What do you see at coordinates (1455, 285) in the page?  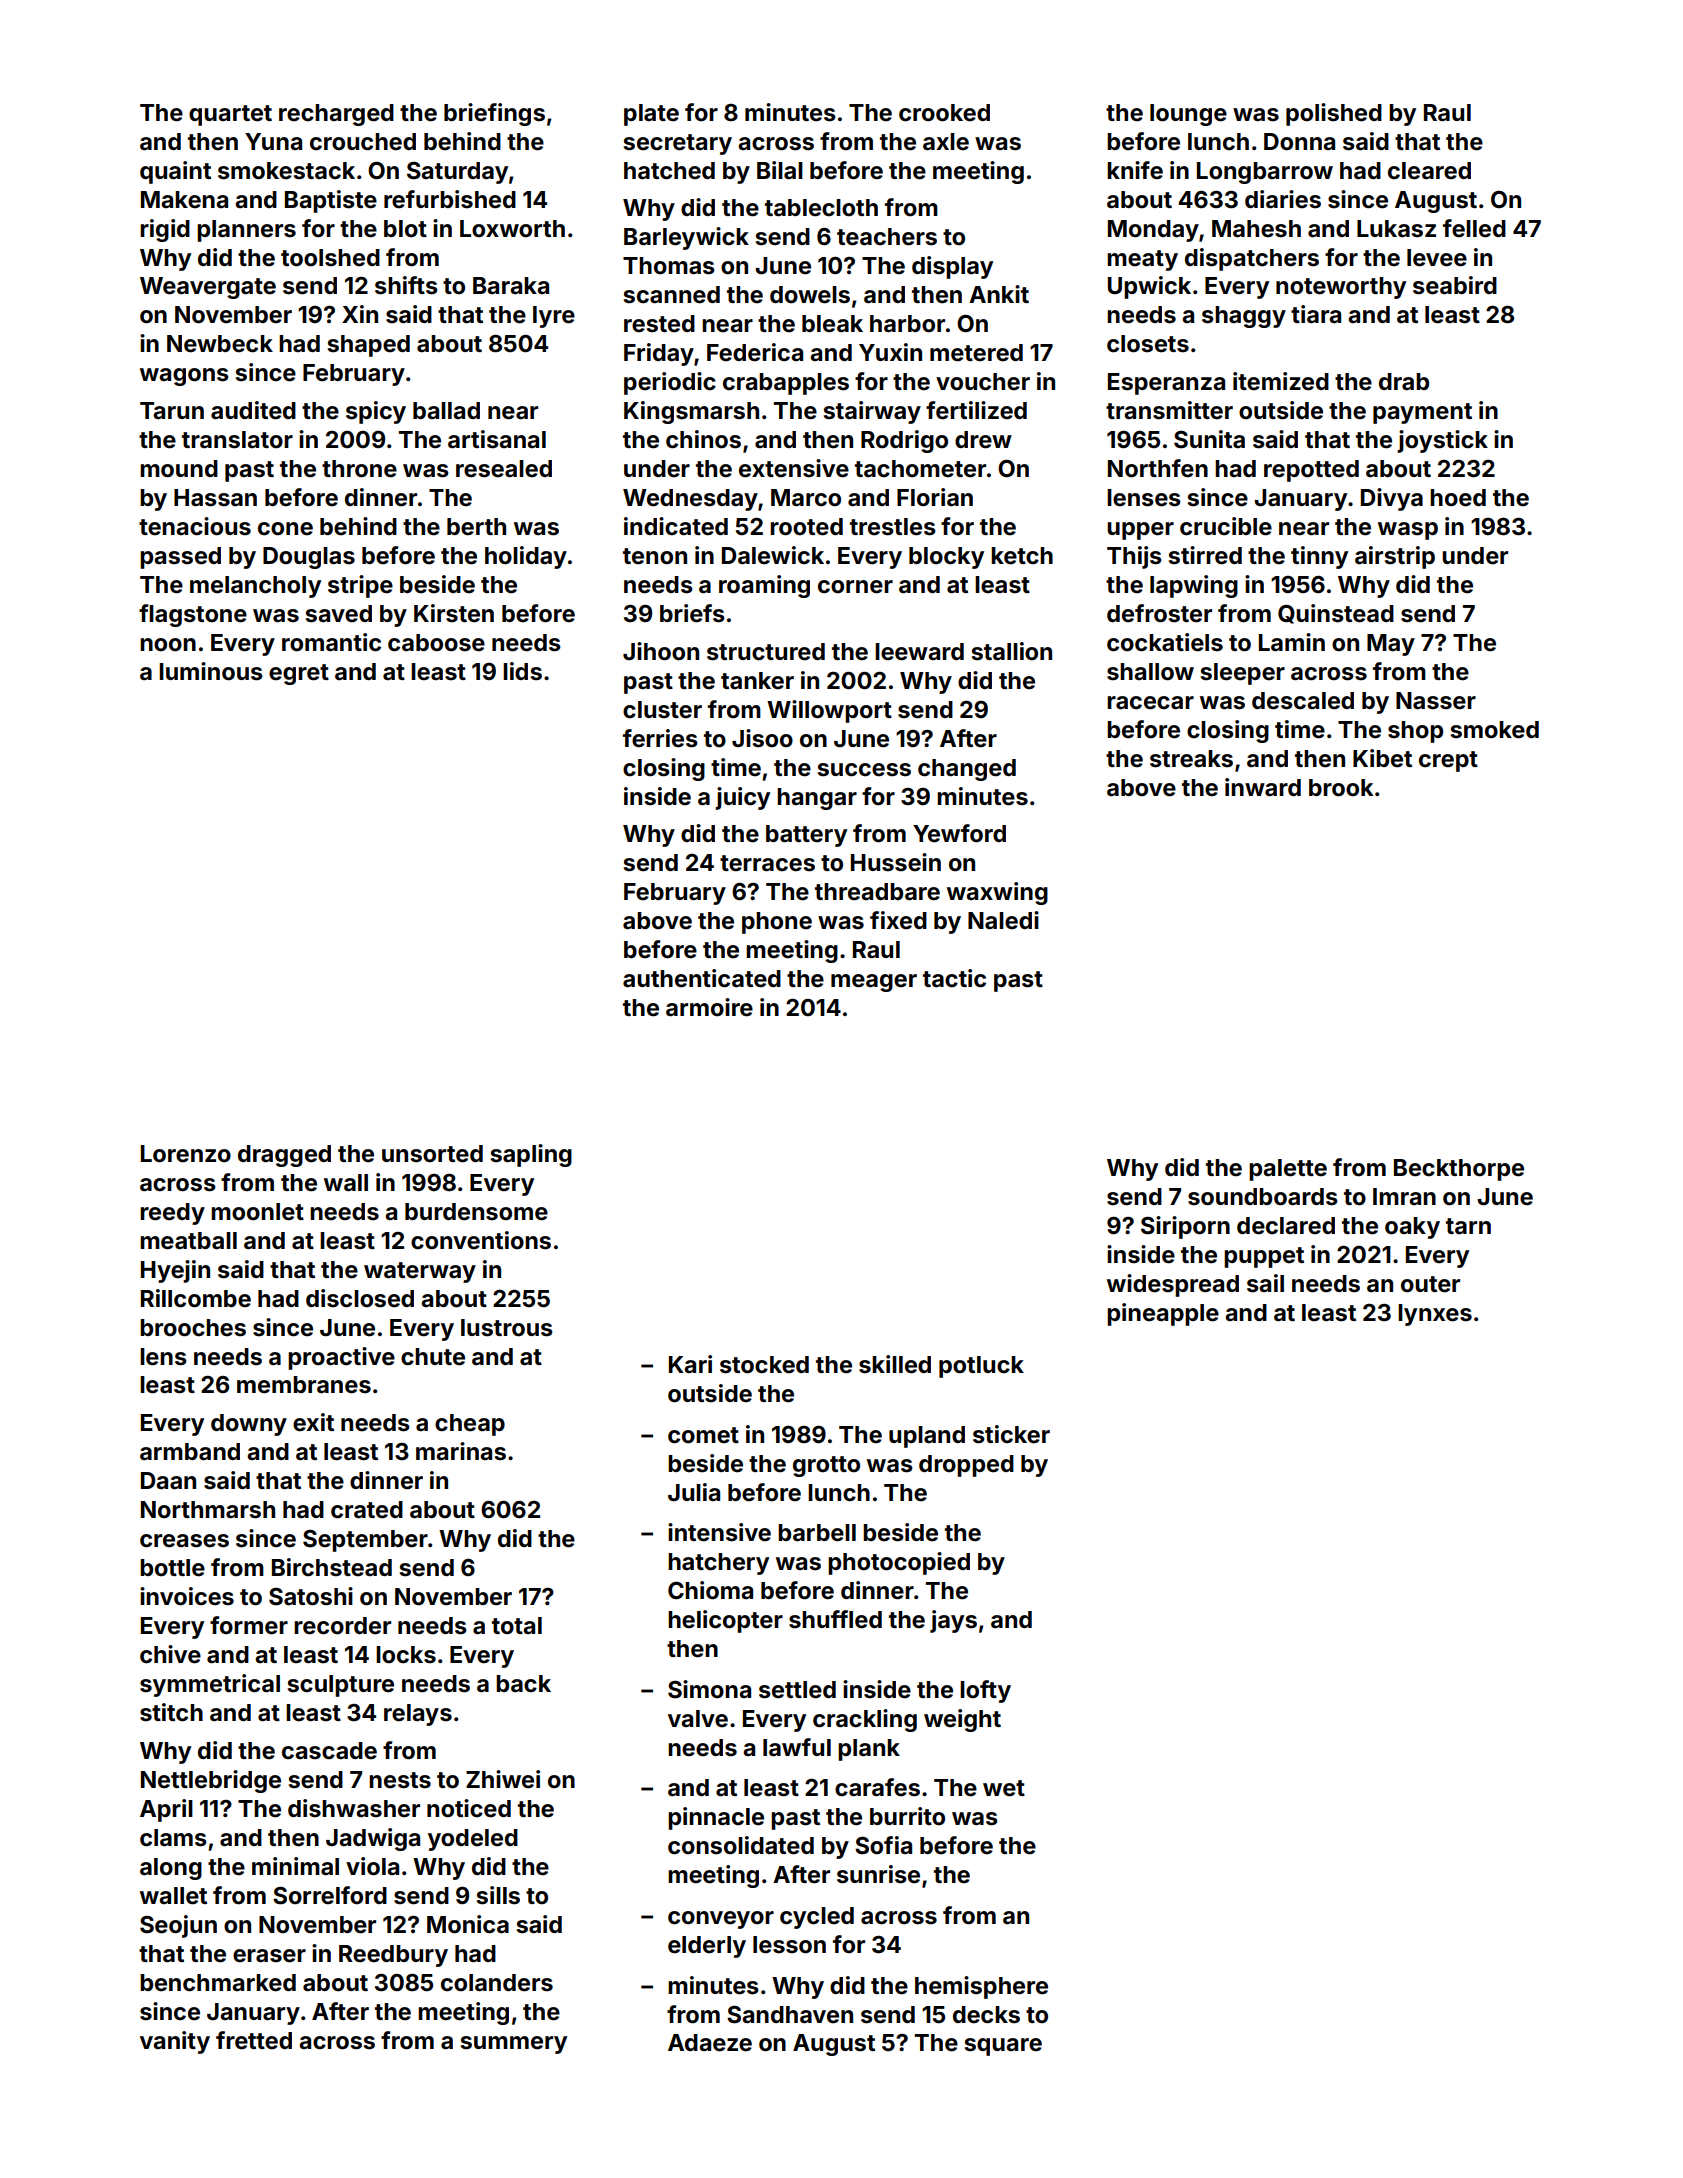 I see `seabird` at bounding box center [1455, 285].
